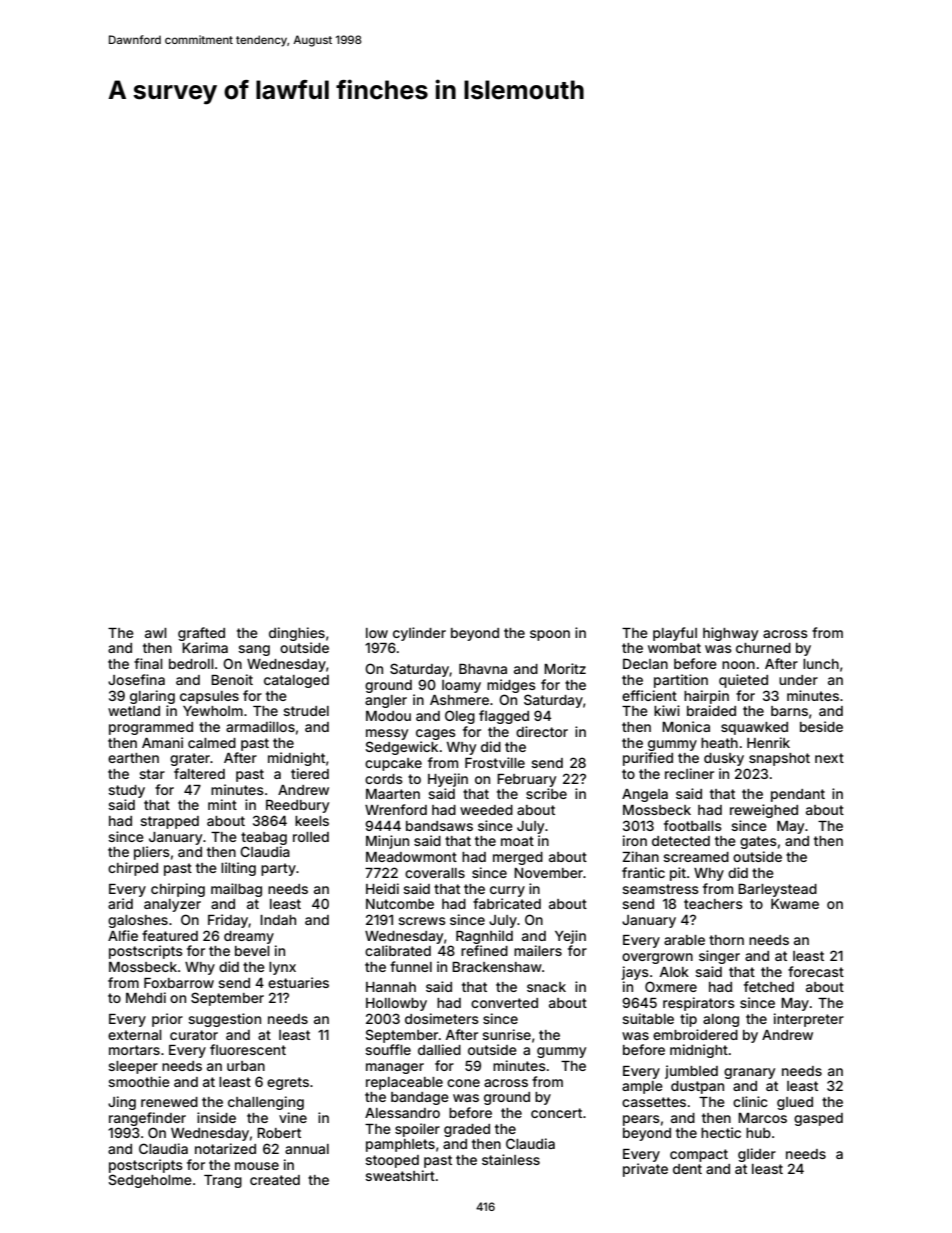 The image size is (952, 1233). Describe the element at coordinates (738, 665) in the document. I see `noon` at that location.
